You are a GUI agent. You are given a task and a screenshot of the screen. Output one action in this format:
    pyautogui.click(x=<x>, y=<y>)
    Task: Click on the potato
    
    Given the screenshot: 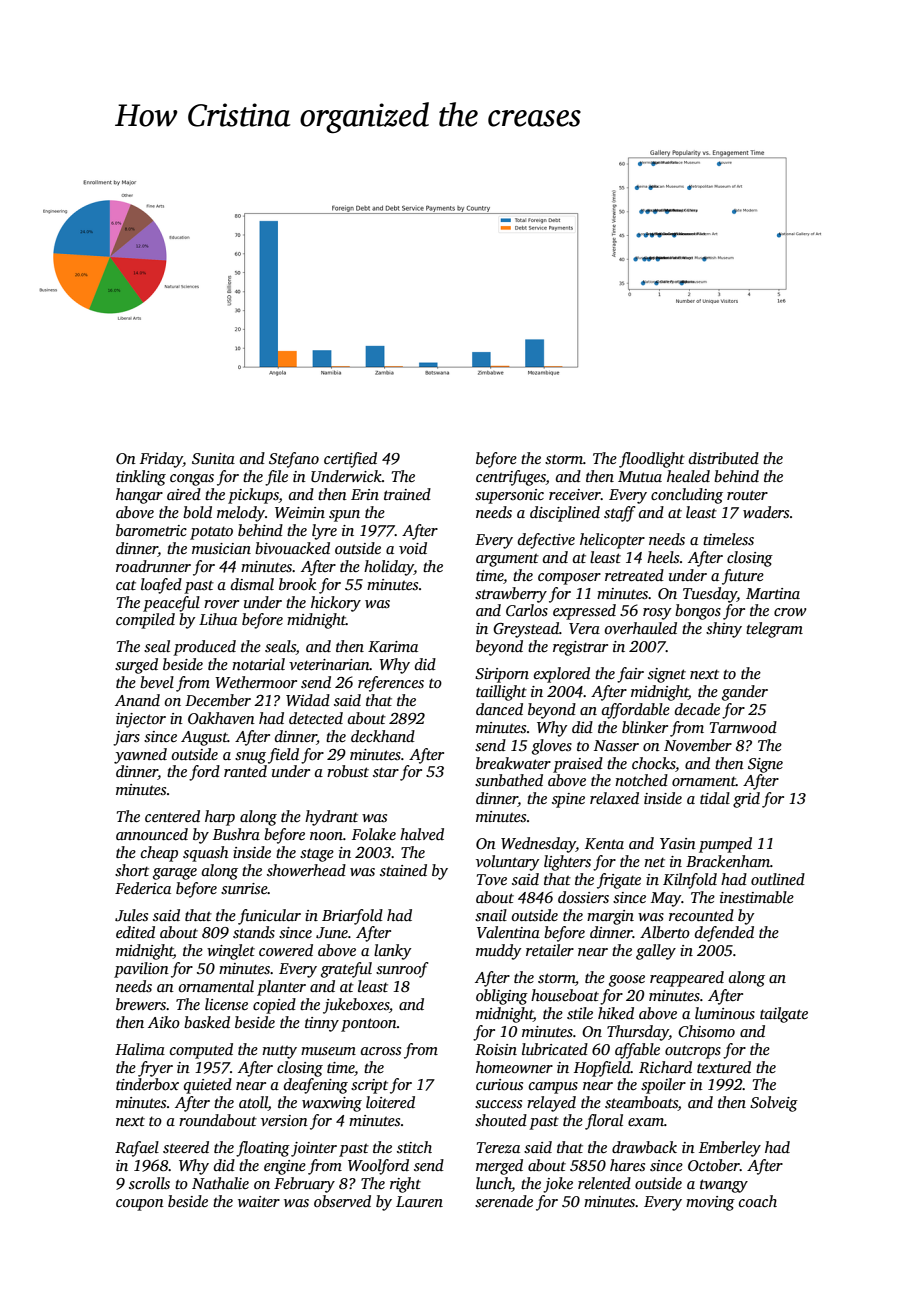 What is the action you would take?
    pyautogui.click(x=211, y=533)
